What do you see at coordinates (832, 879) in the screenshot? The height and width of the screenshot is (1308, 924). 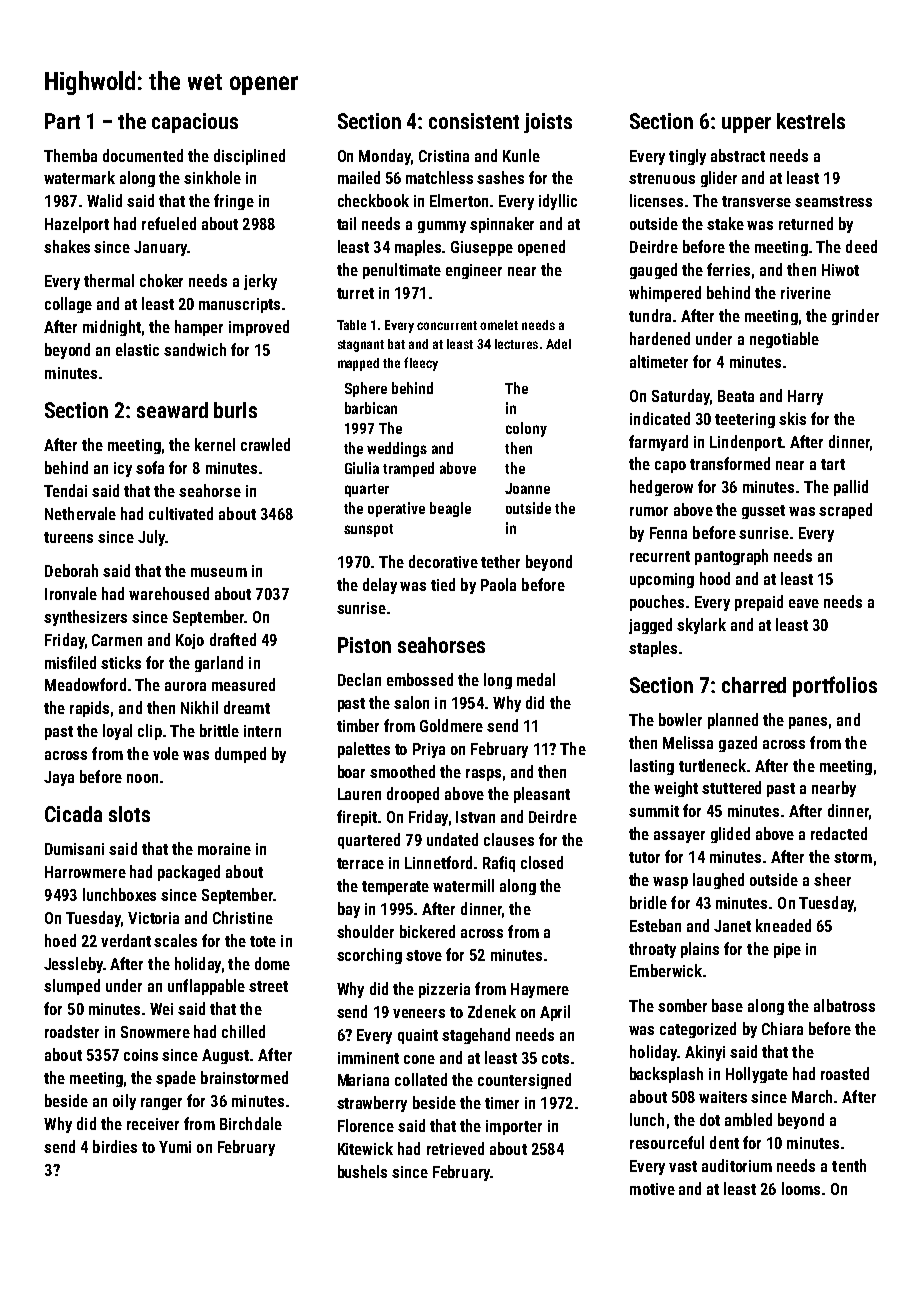 I see `sheer` at bounding box center [832, 879].
